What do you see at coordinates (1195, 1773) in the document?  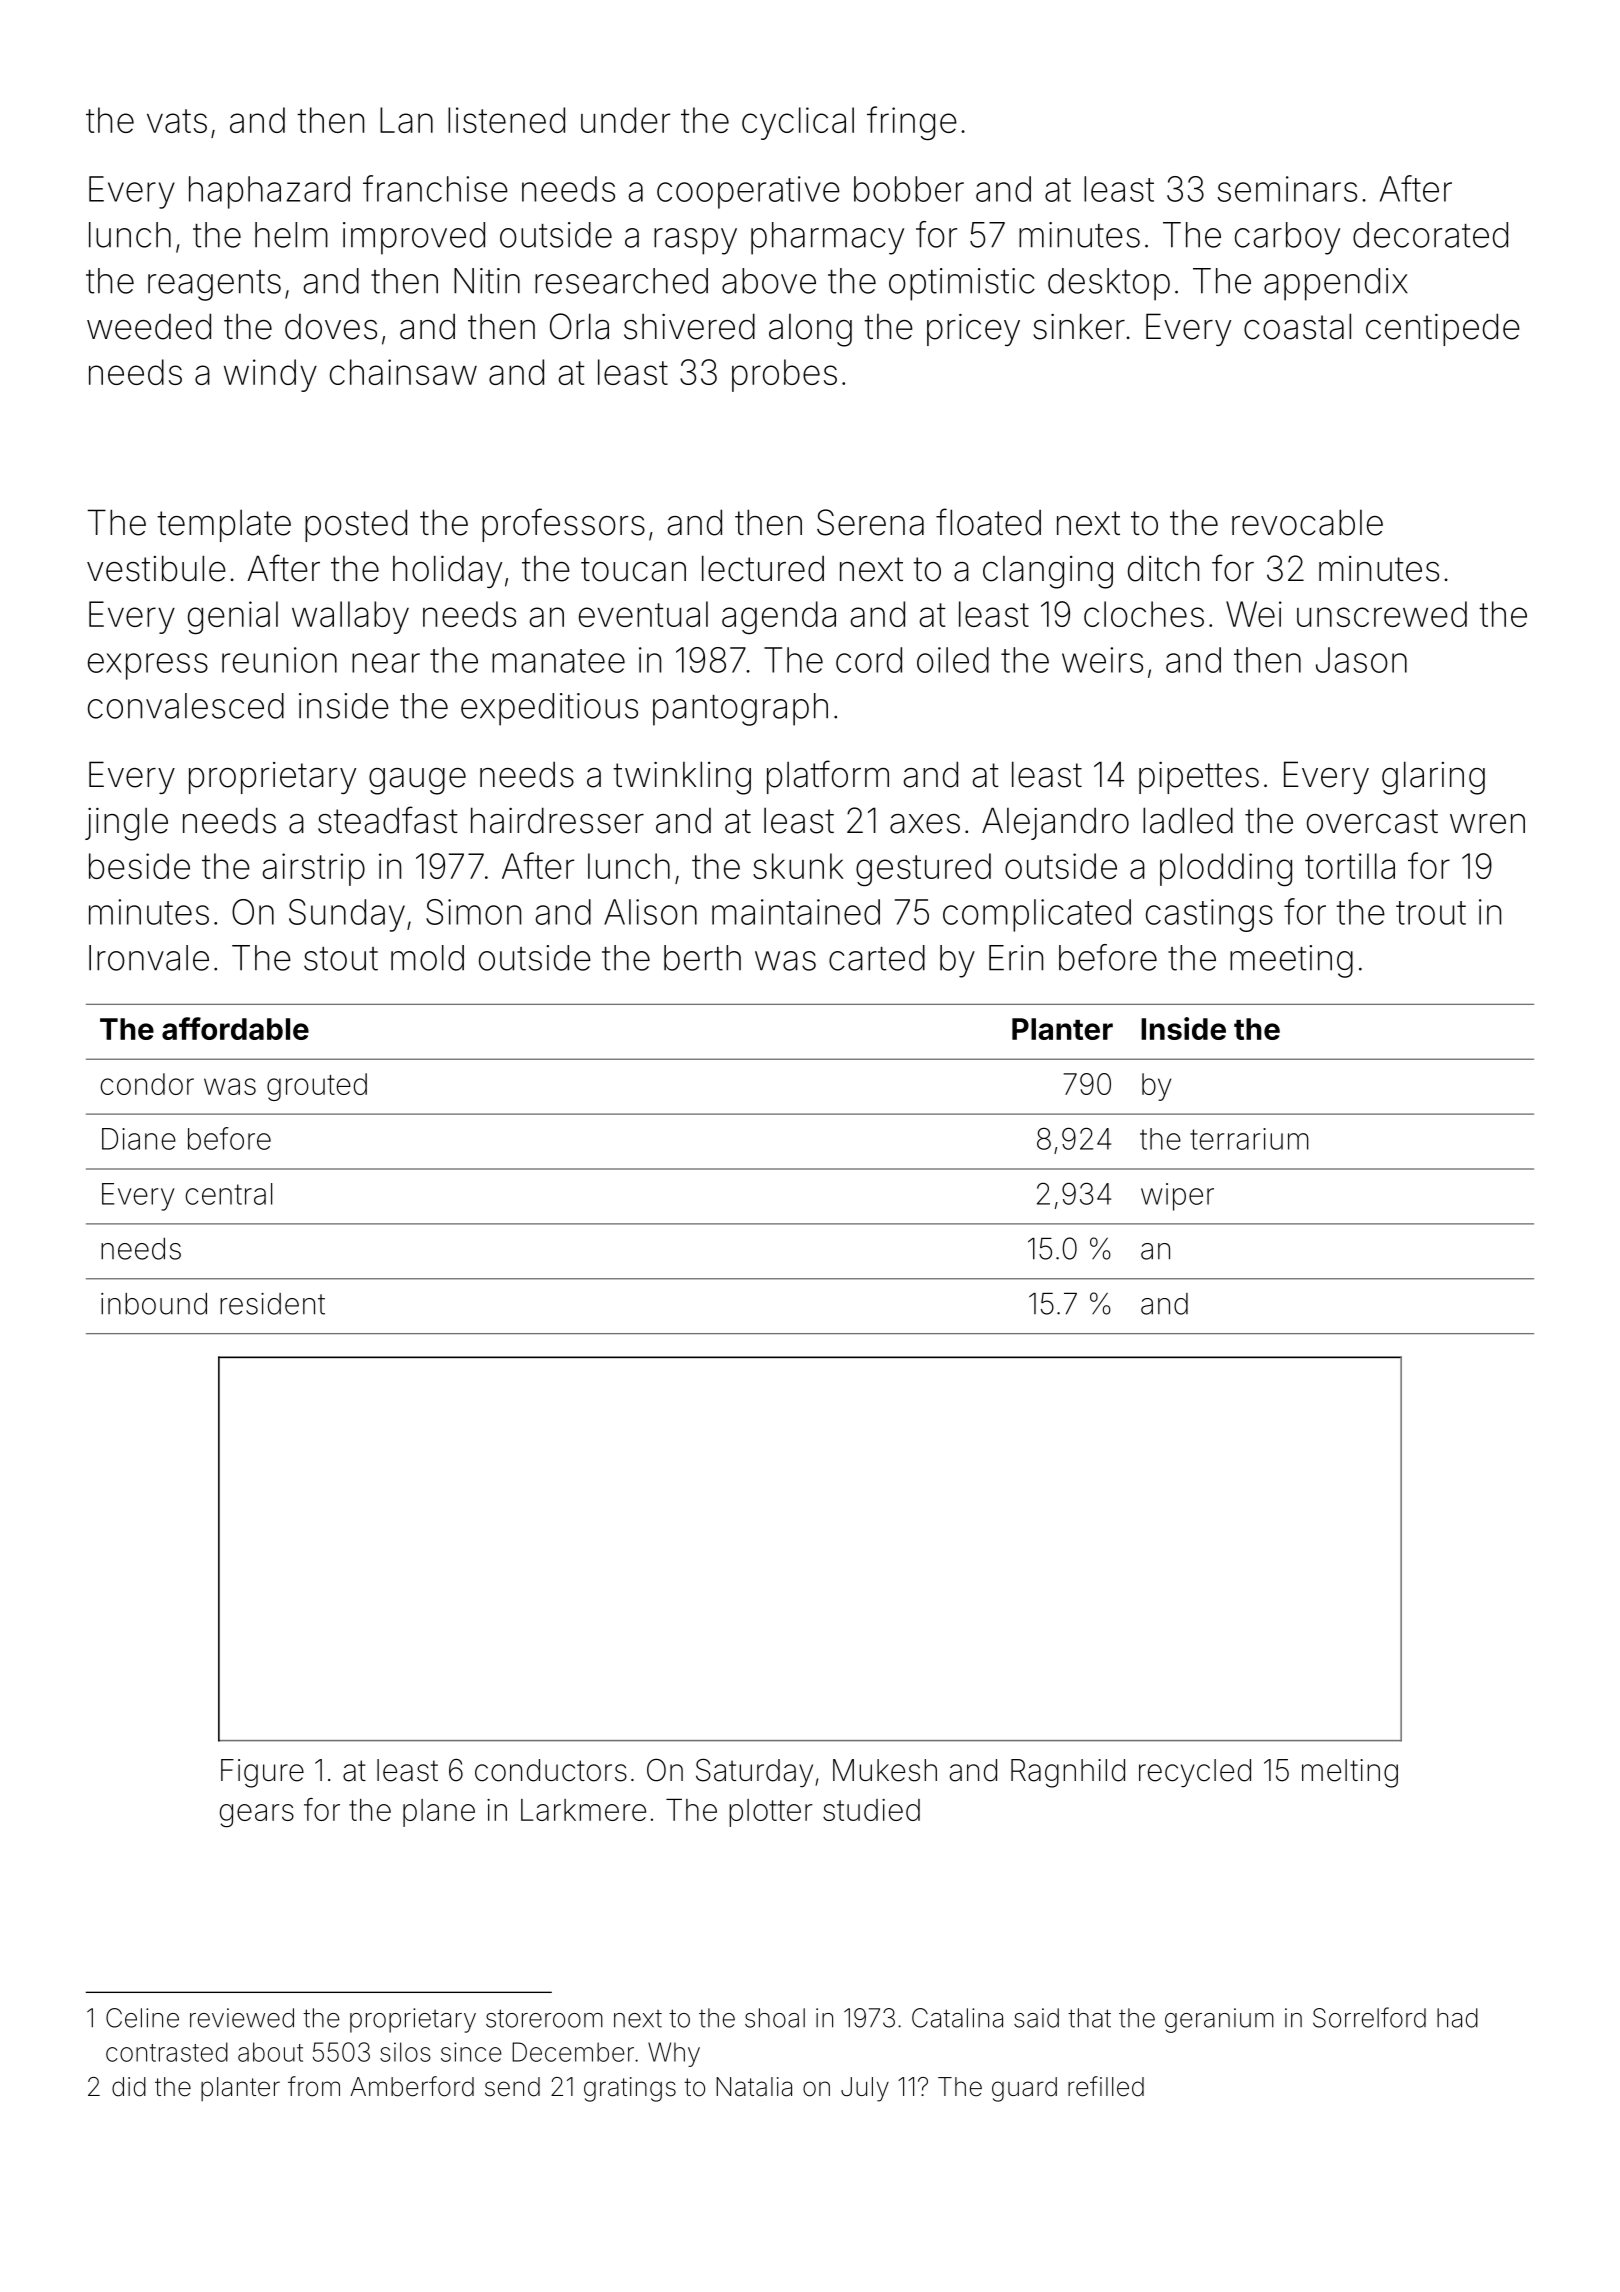 I see `recycled` at bounding box center [1195, 1773].
